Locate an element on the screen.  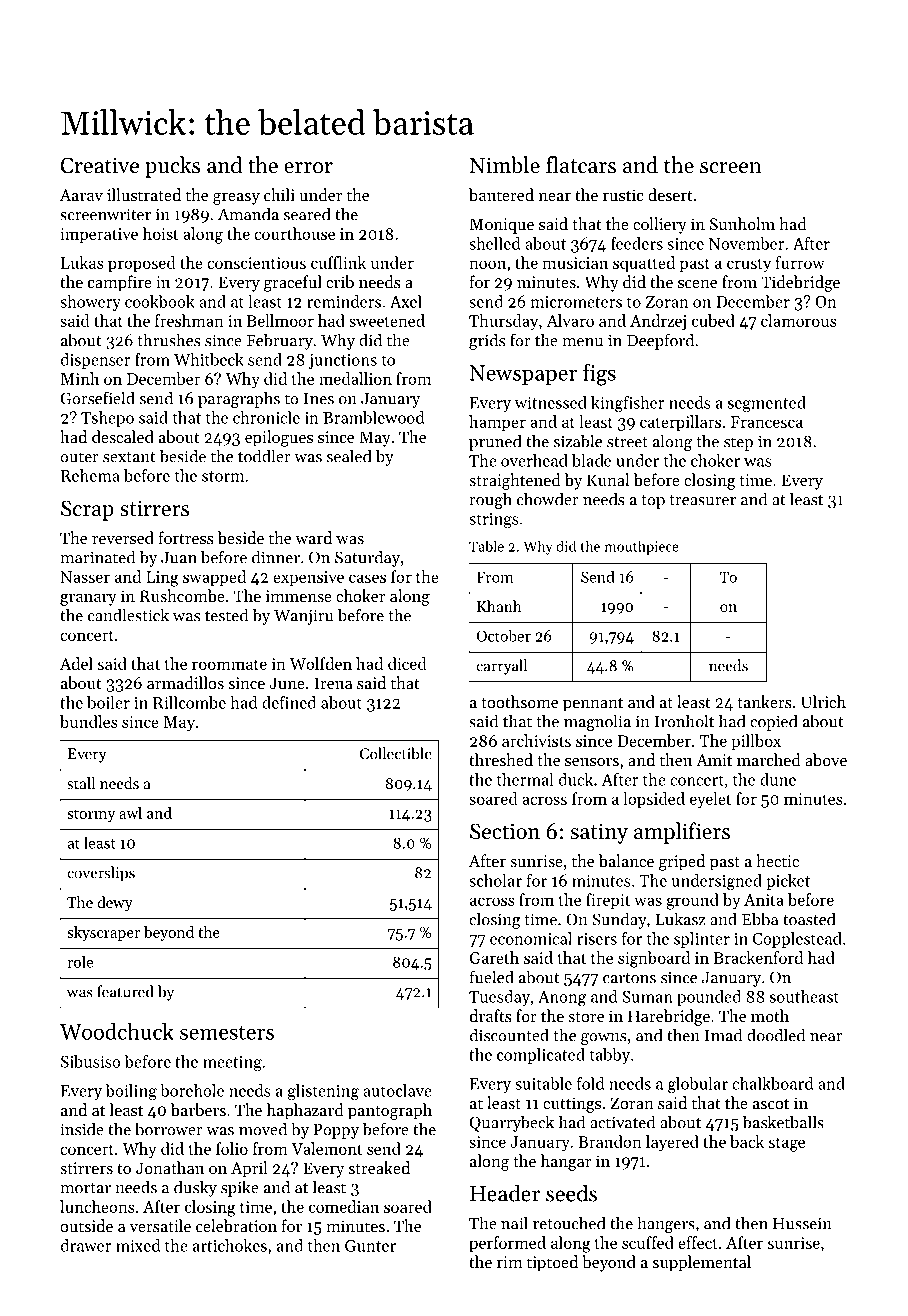
Gareth is located at coordinates (494, 957).
